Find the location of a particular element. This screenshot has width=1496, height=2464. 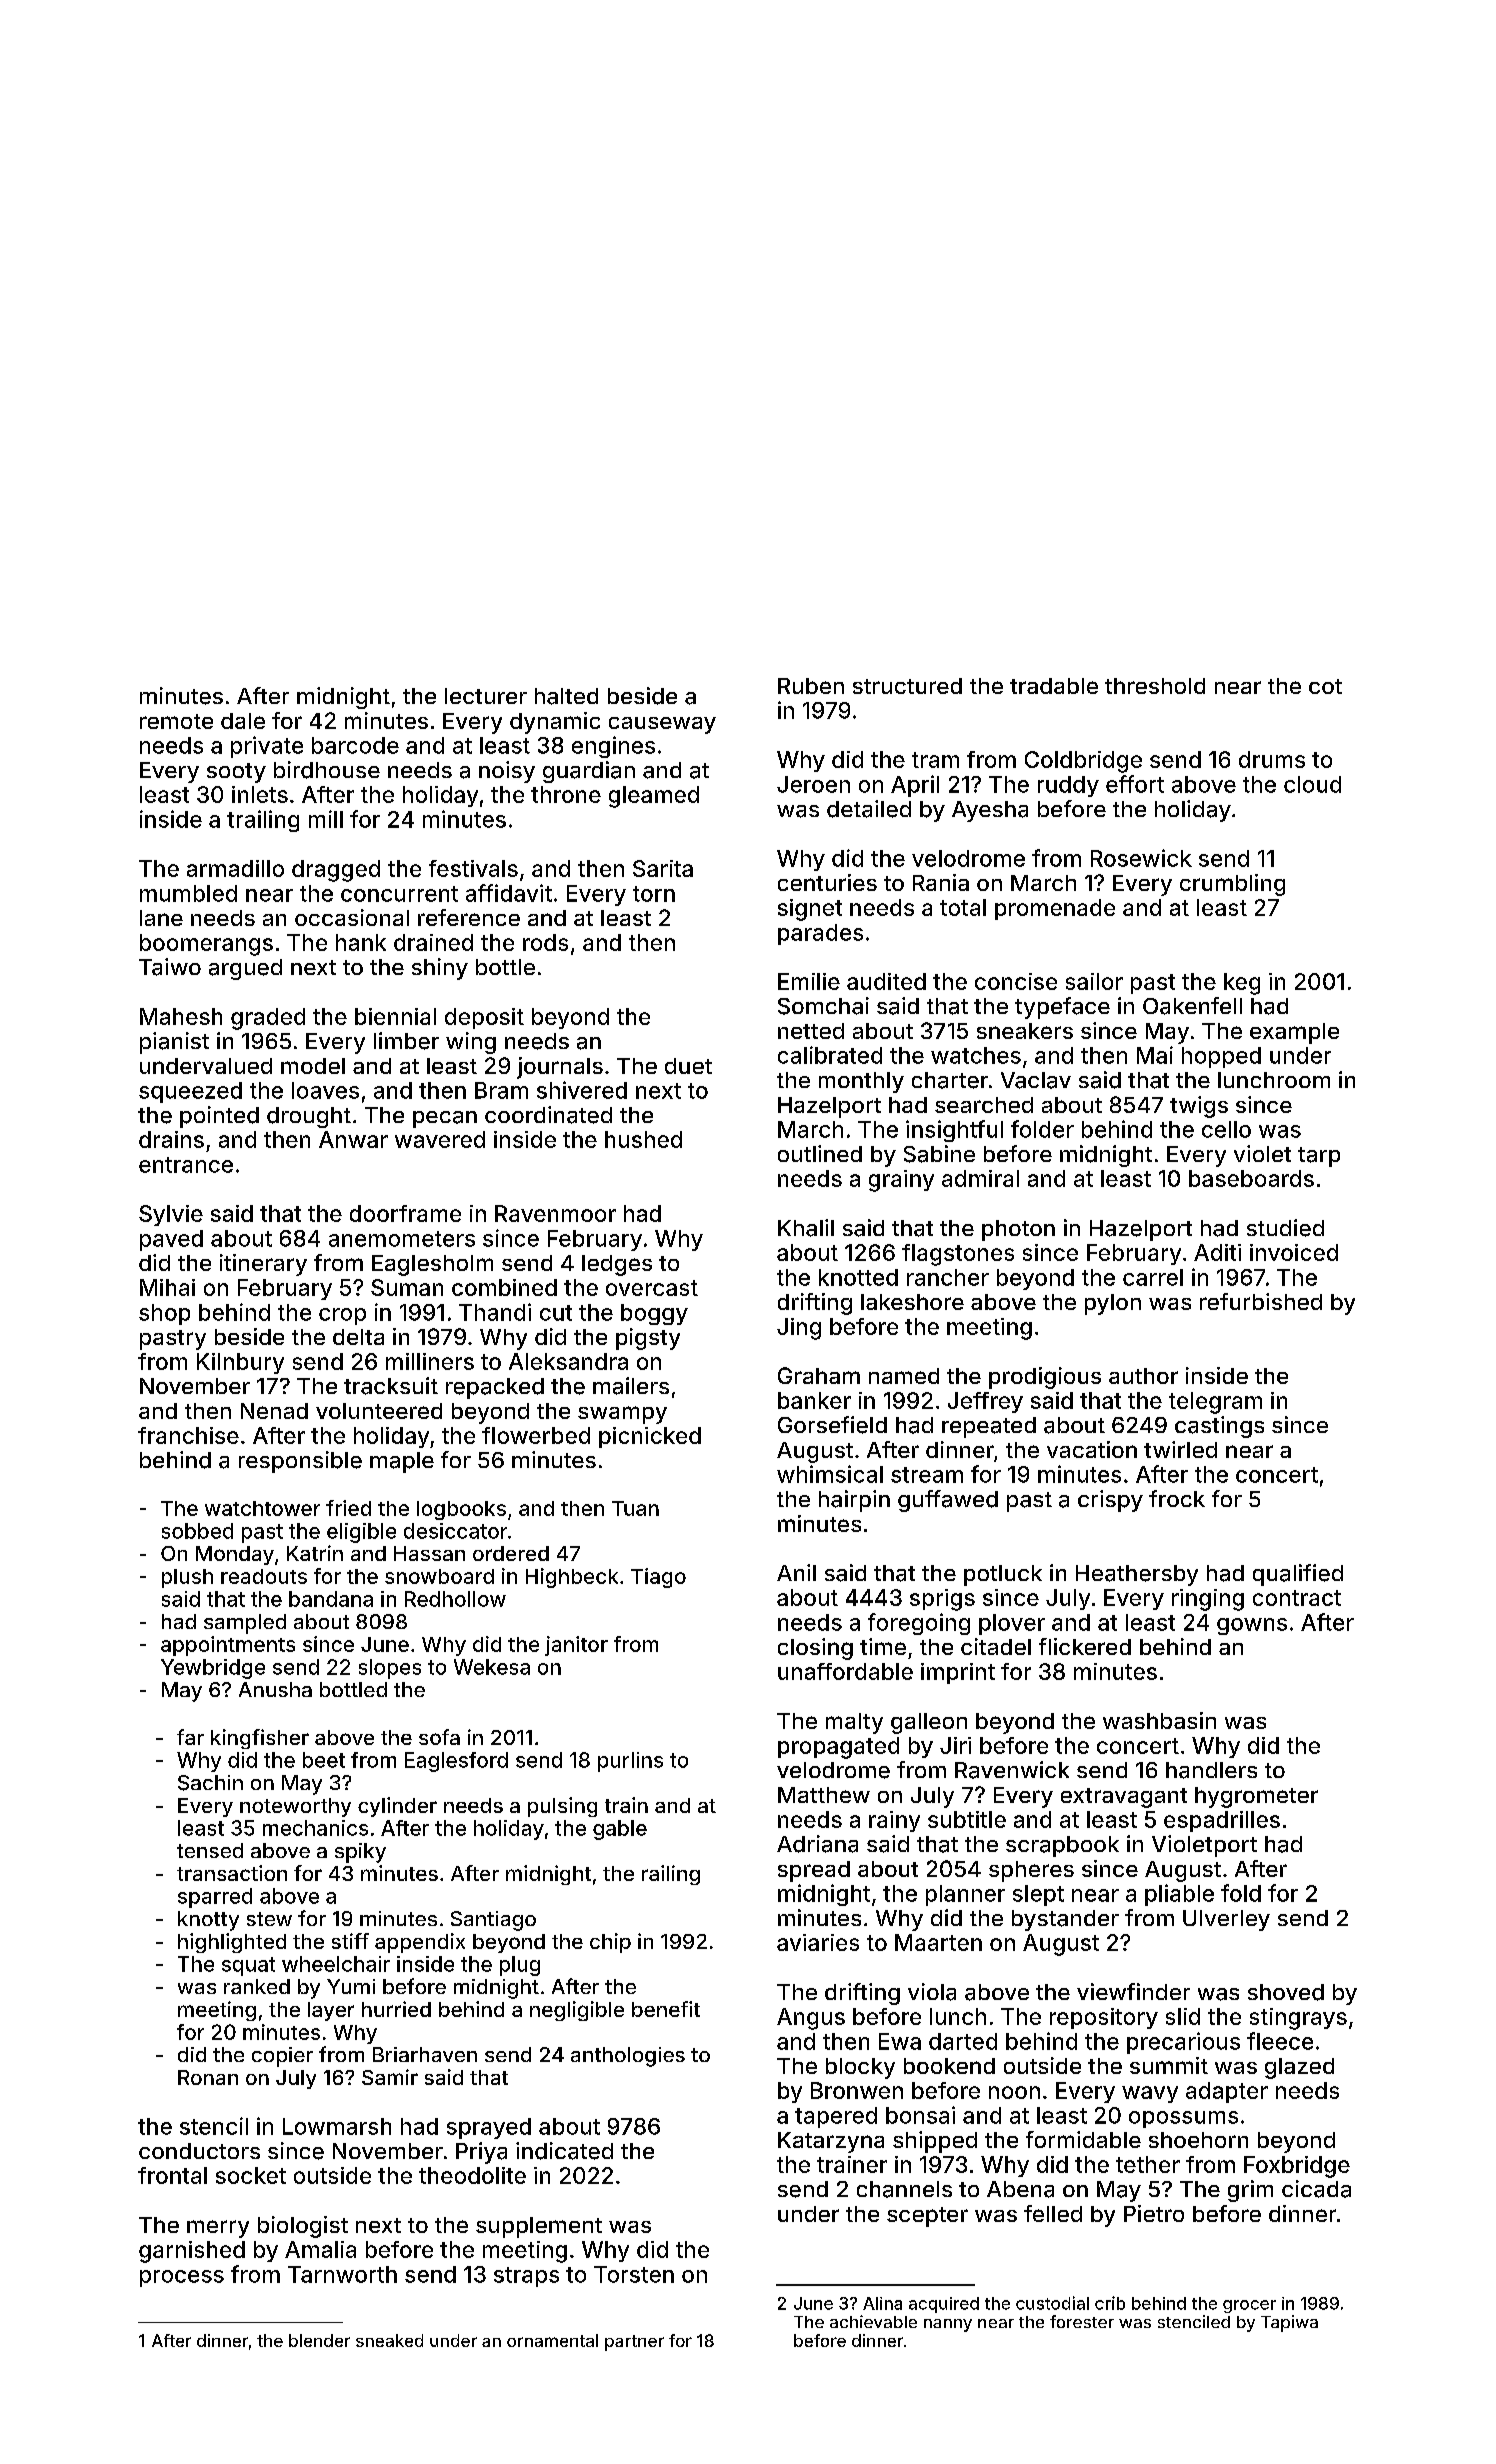

threshold is located at coordinates (1155, 686).
